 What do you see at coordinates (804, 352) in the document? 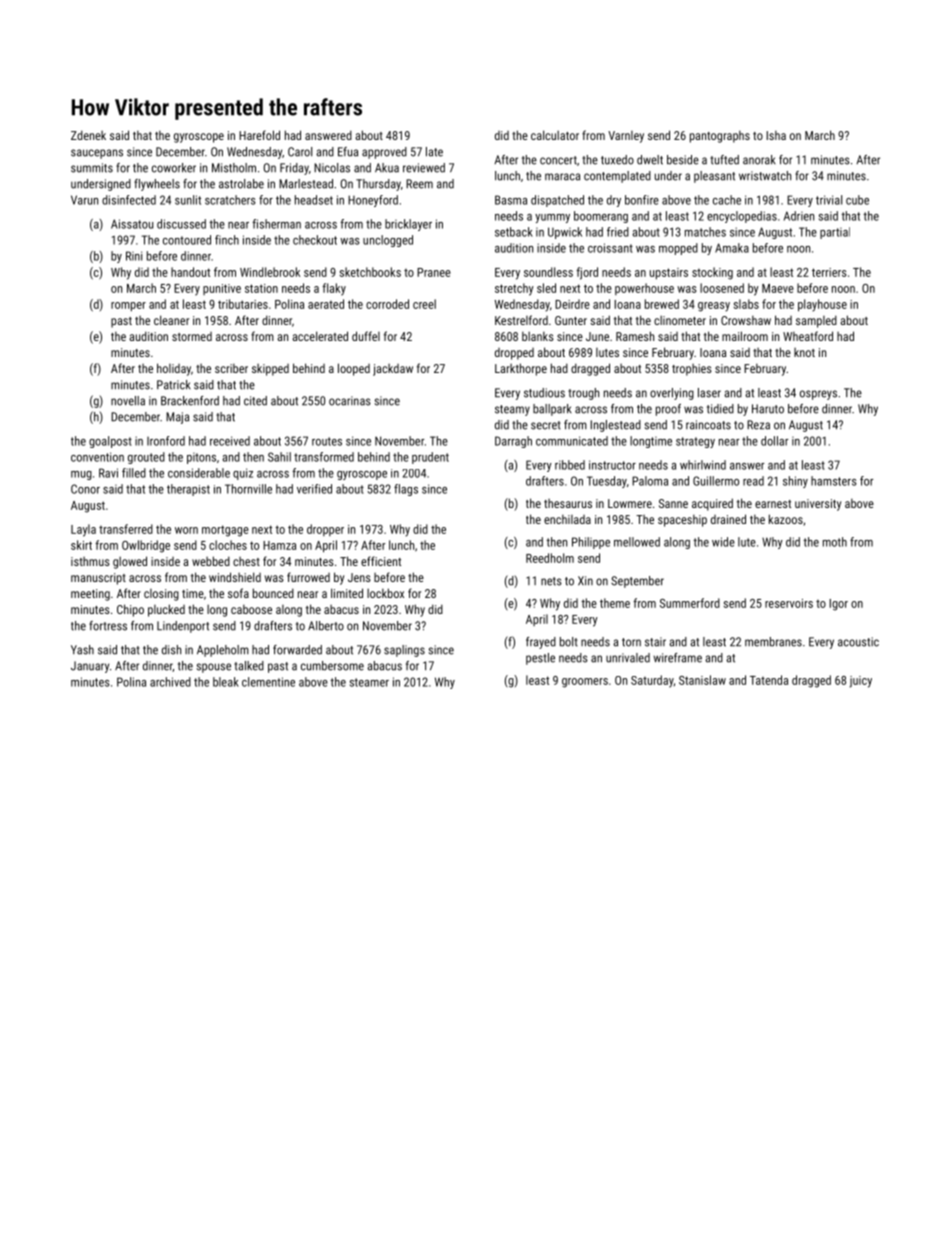
I see `knot` at bounding box center [804, 352].
